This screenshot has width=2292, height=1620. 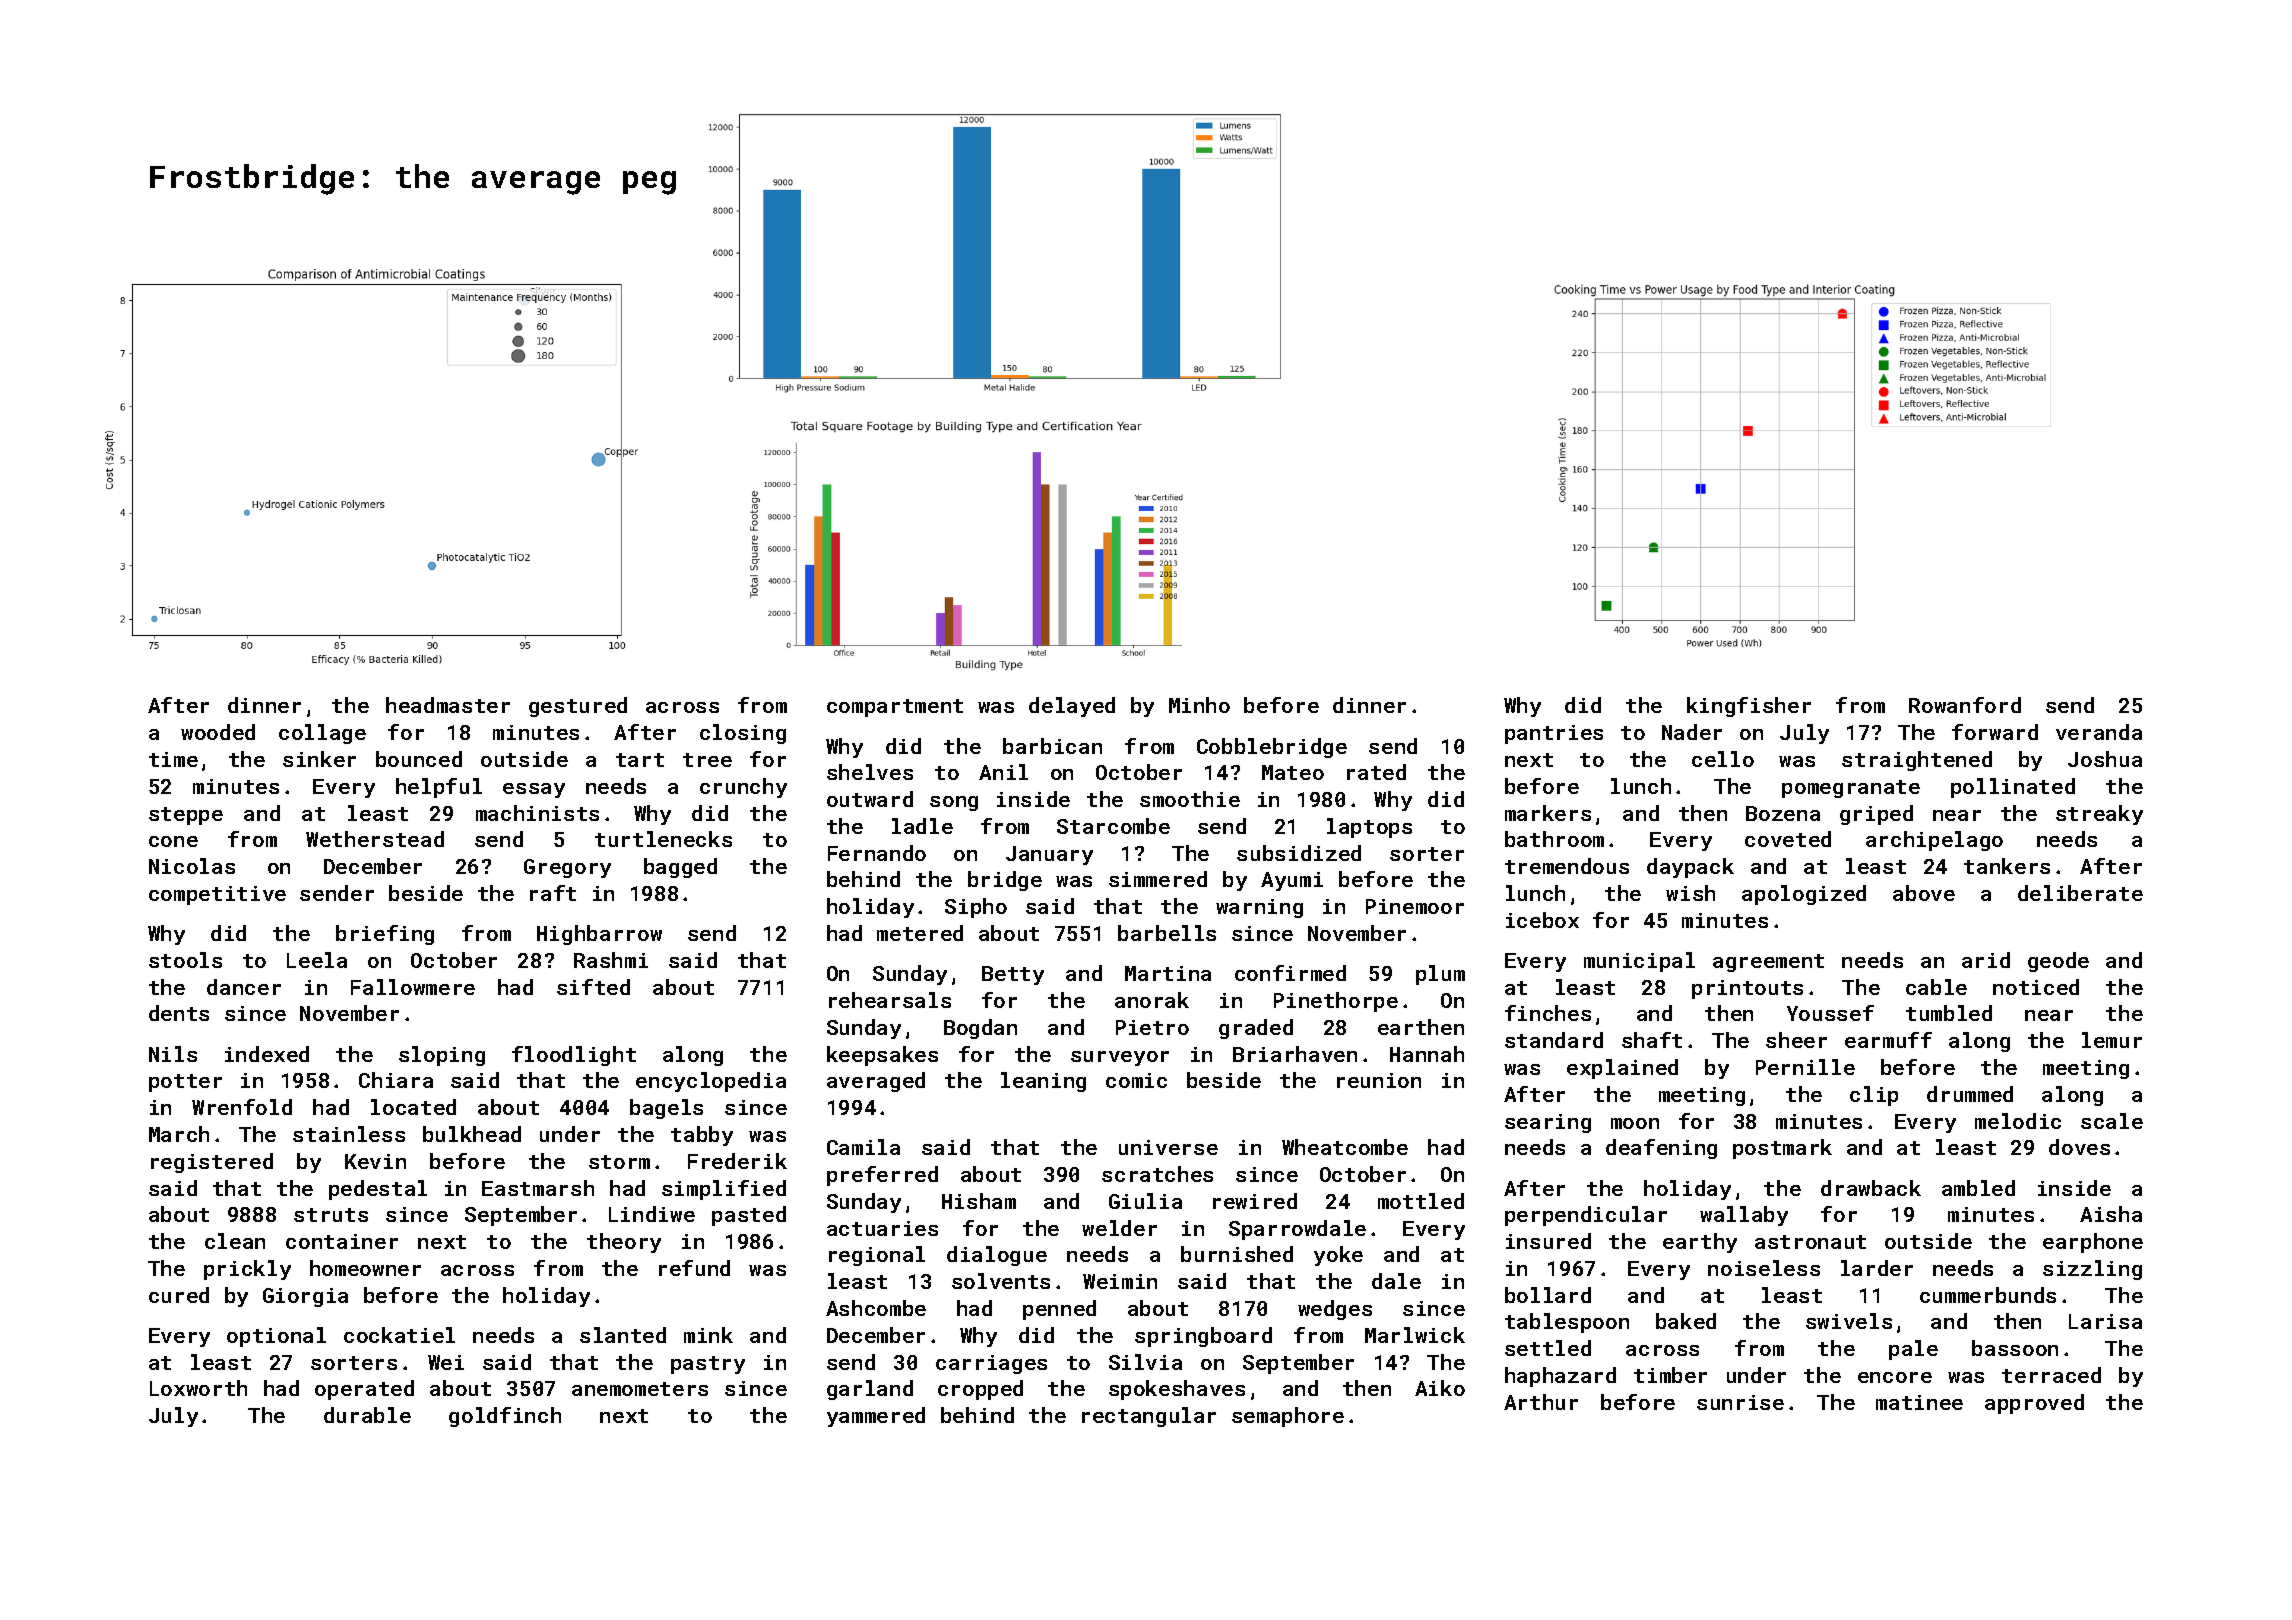 What do you see at coordinates (1157, 1174) in the screenshot?
I see `scratches` at bounding box center [1157, 1174].
